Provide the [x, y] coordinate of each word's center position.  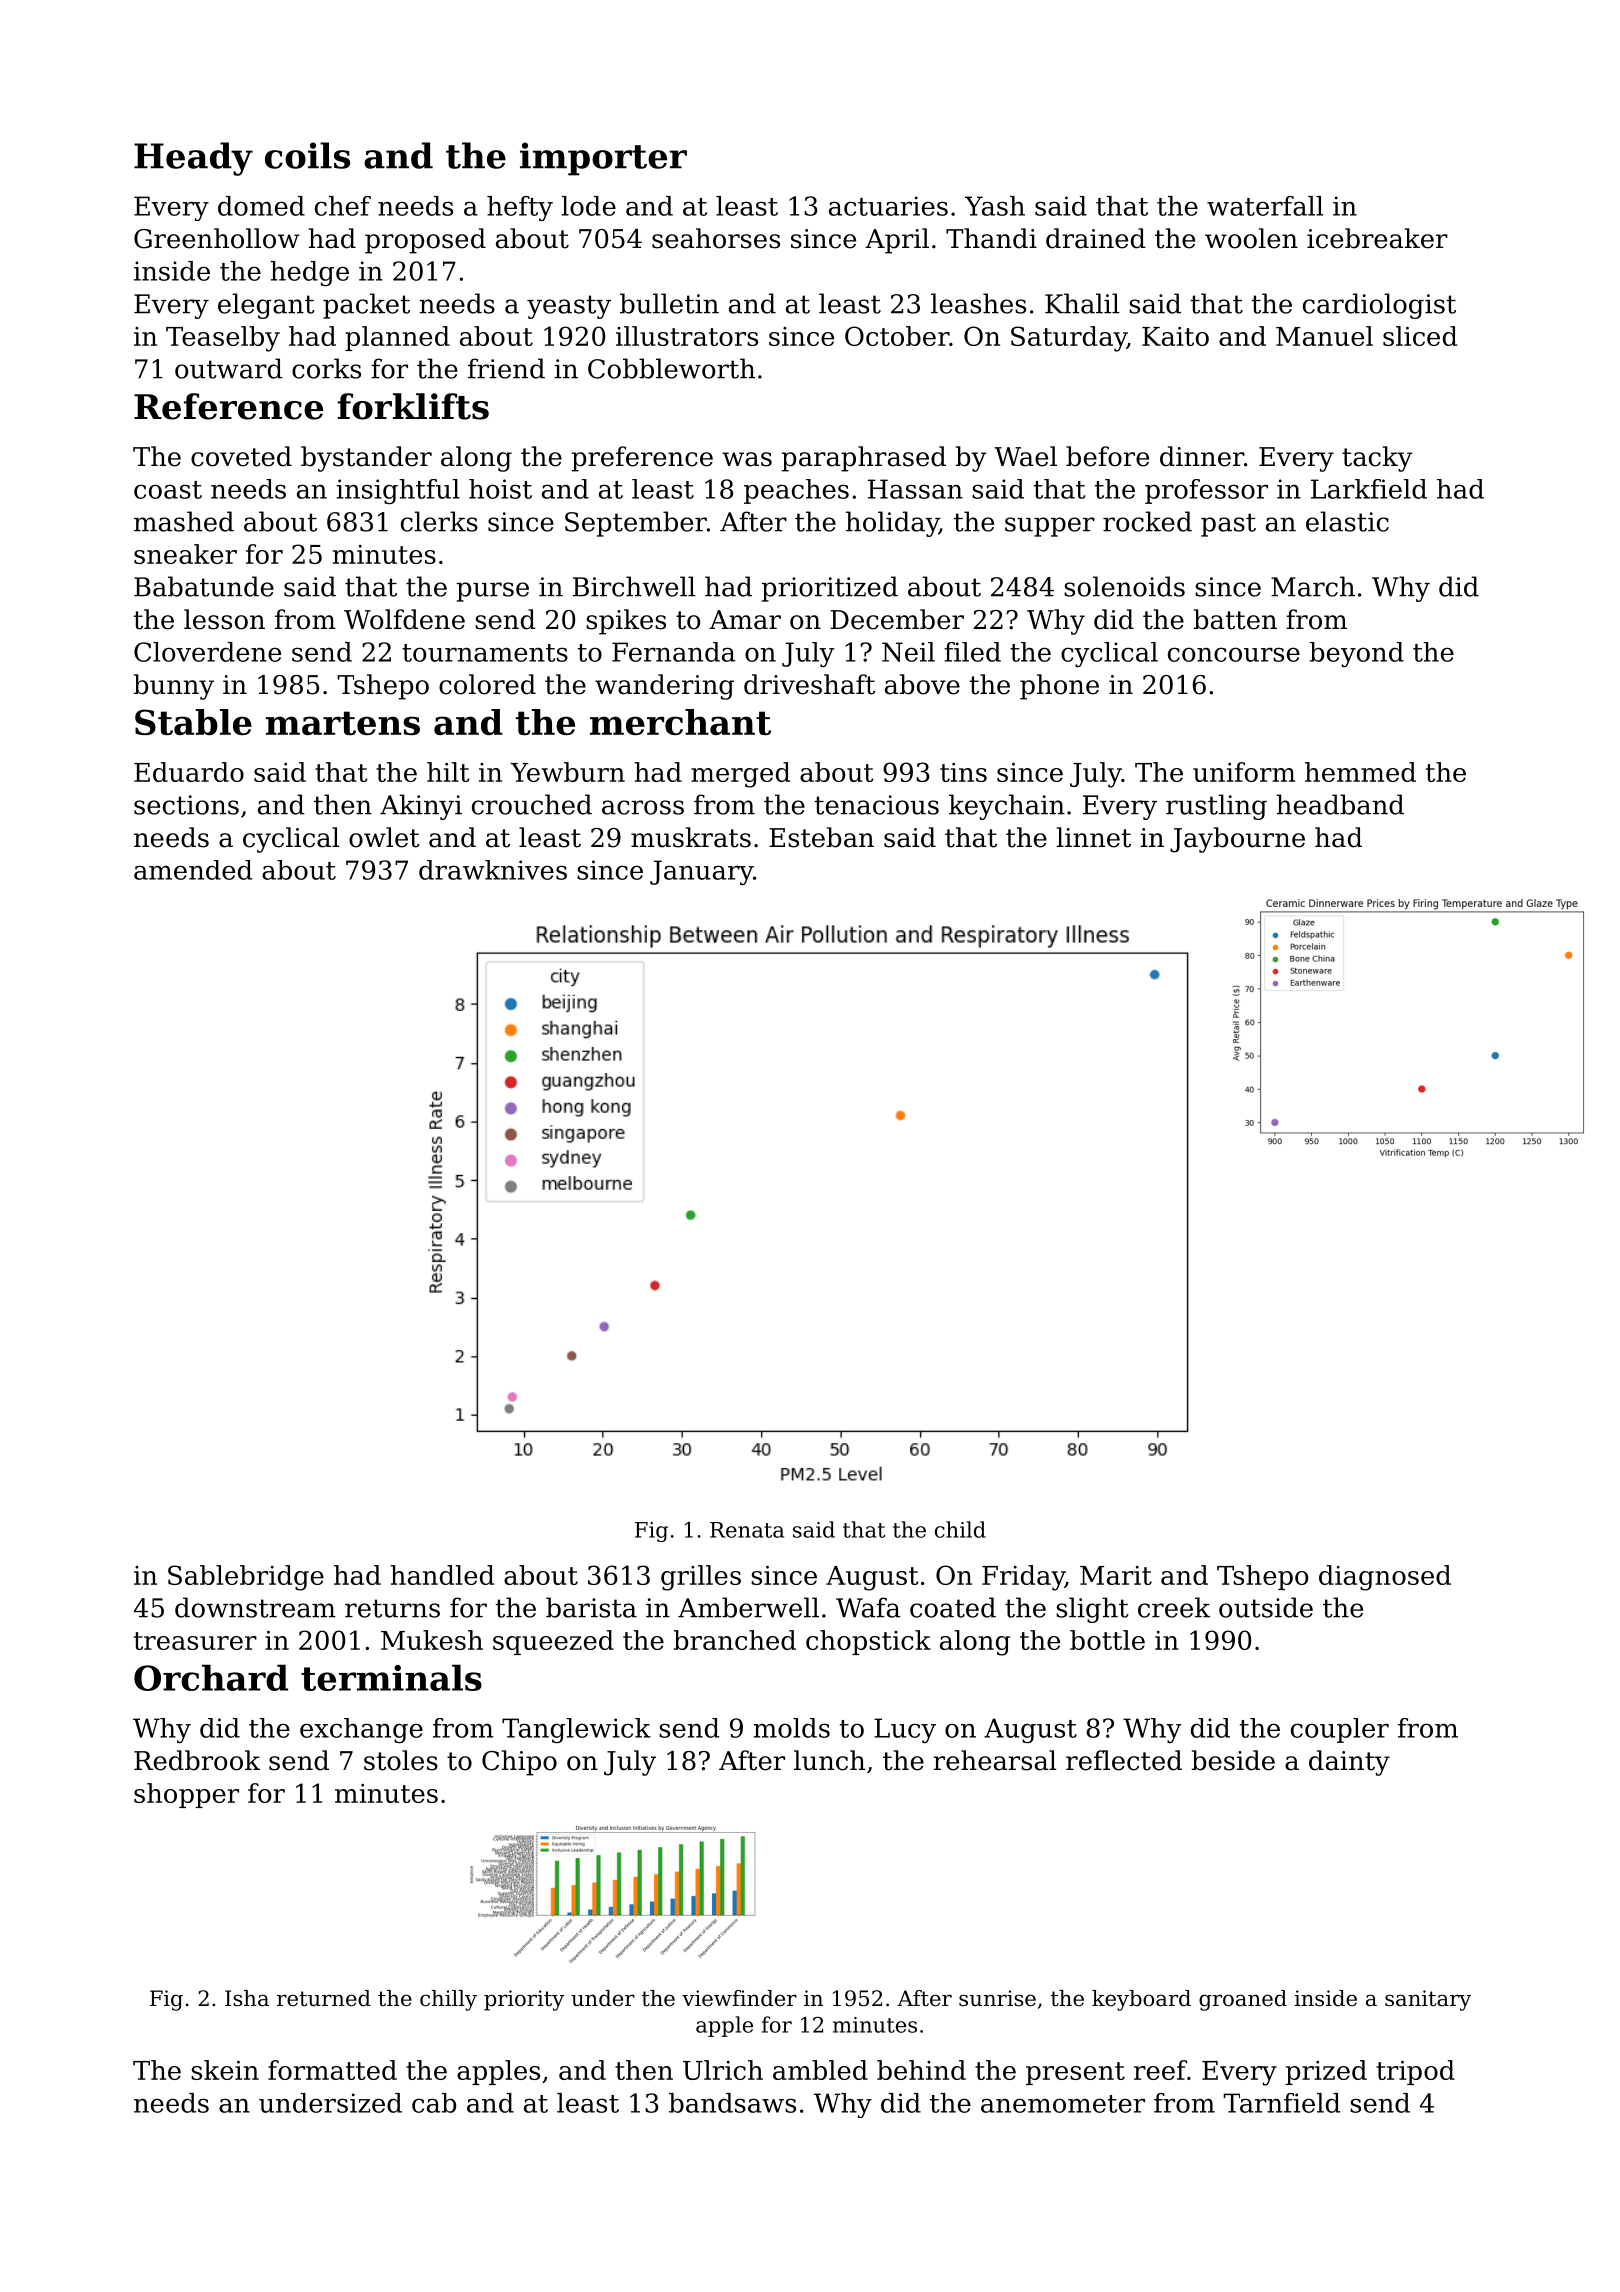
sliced [1420, 336]
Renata [747, 1530]
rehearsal [995, 1760]
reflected [1124, 1760]
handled [442, 1575]
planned [397, 338]
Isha [247, 1998]
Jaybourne [1237, 840]
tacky [1377, 459]
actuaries [888, 206]
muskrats [691, 837]
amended [193, 870]
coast [168, 490]
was [747, 459]
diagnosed [1385, 1578]
